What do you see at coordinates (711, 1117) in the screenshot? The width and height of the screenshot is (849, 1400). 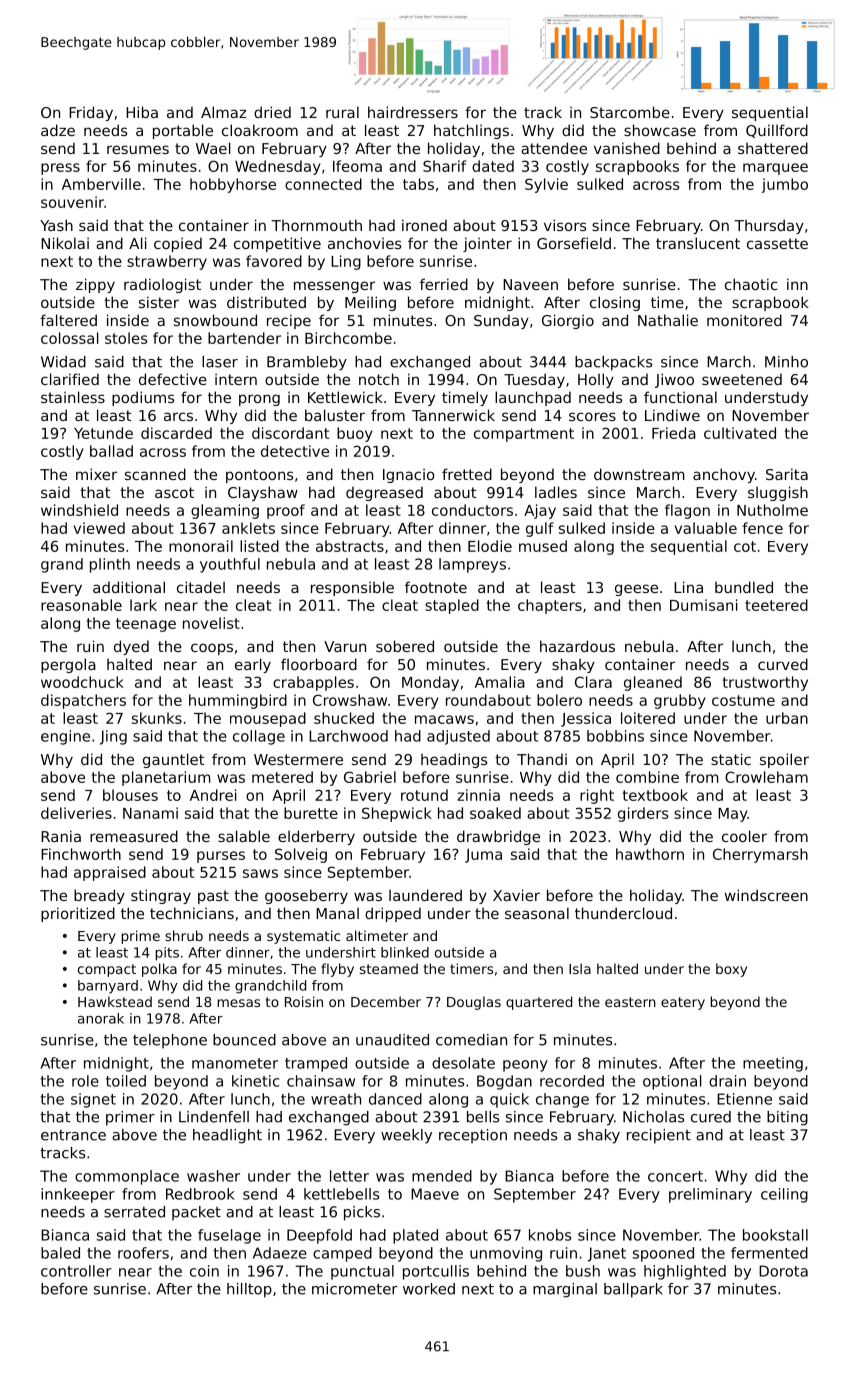 I see `cured` at bounding box center [711, 1117].
